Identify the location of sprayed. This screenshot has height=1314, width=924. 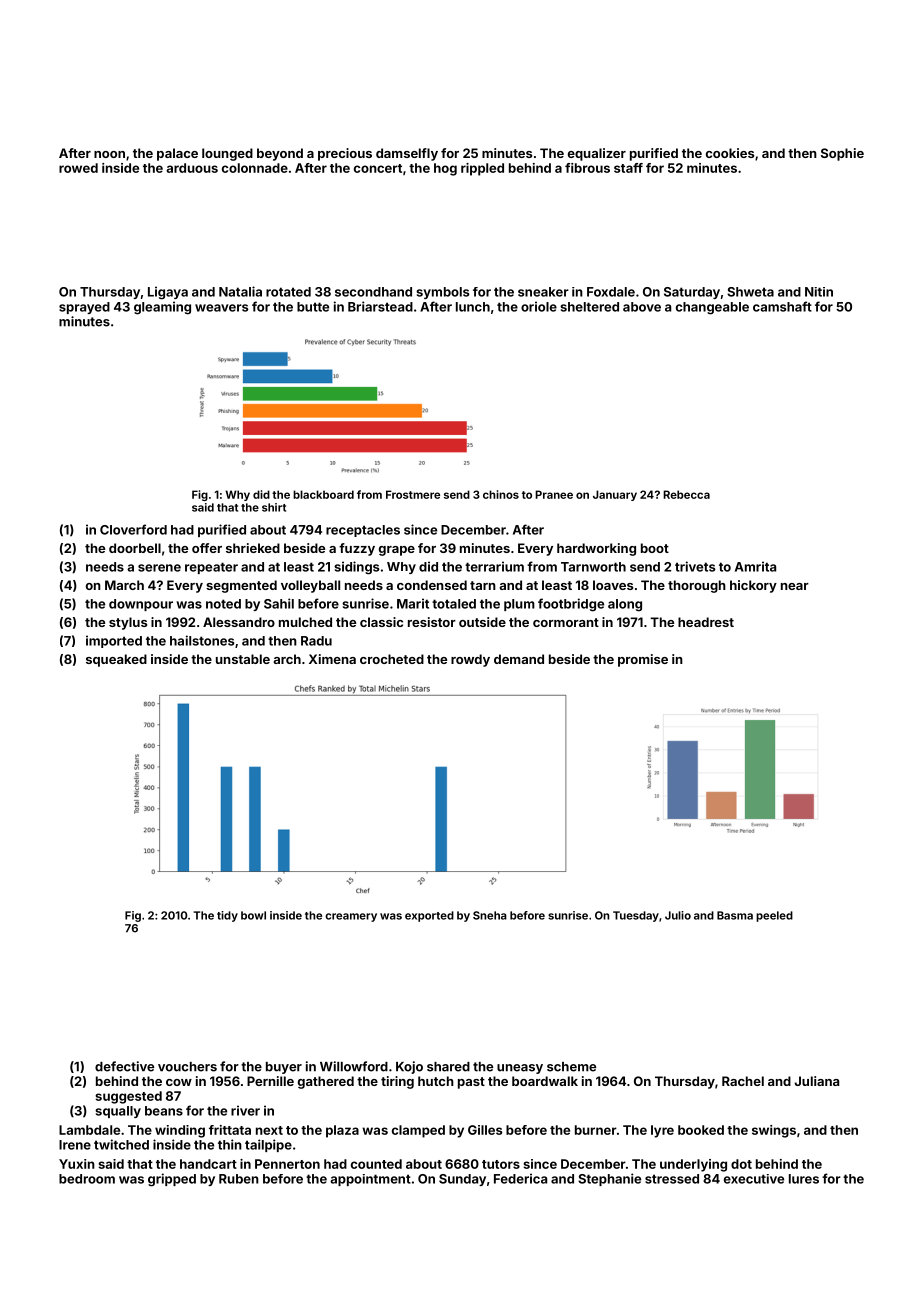
(84, 308).
